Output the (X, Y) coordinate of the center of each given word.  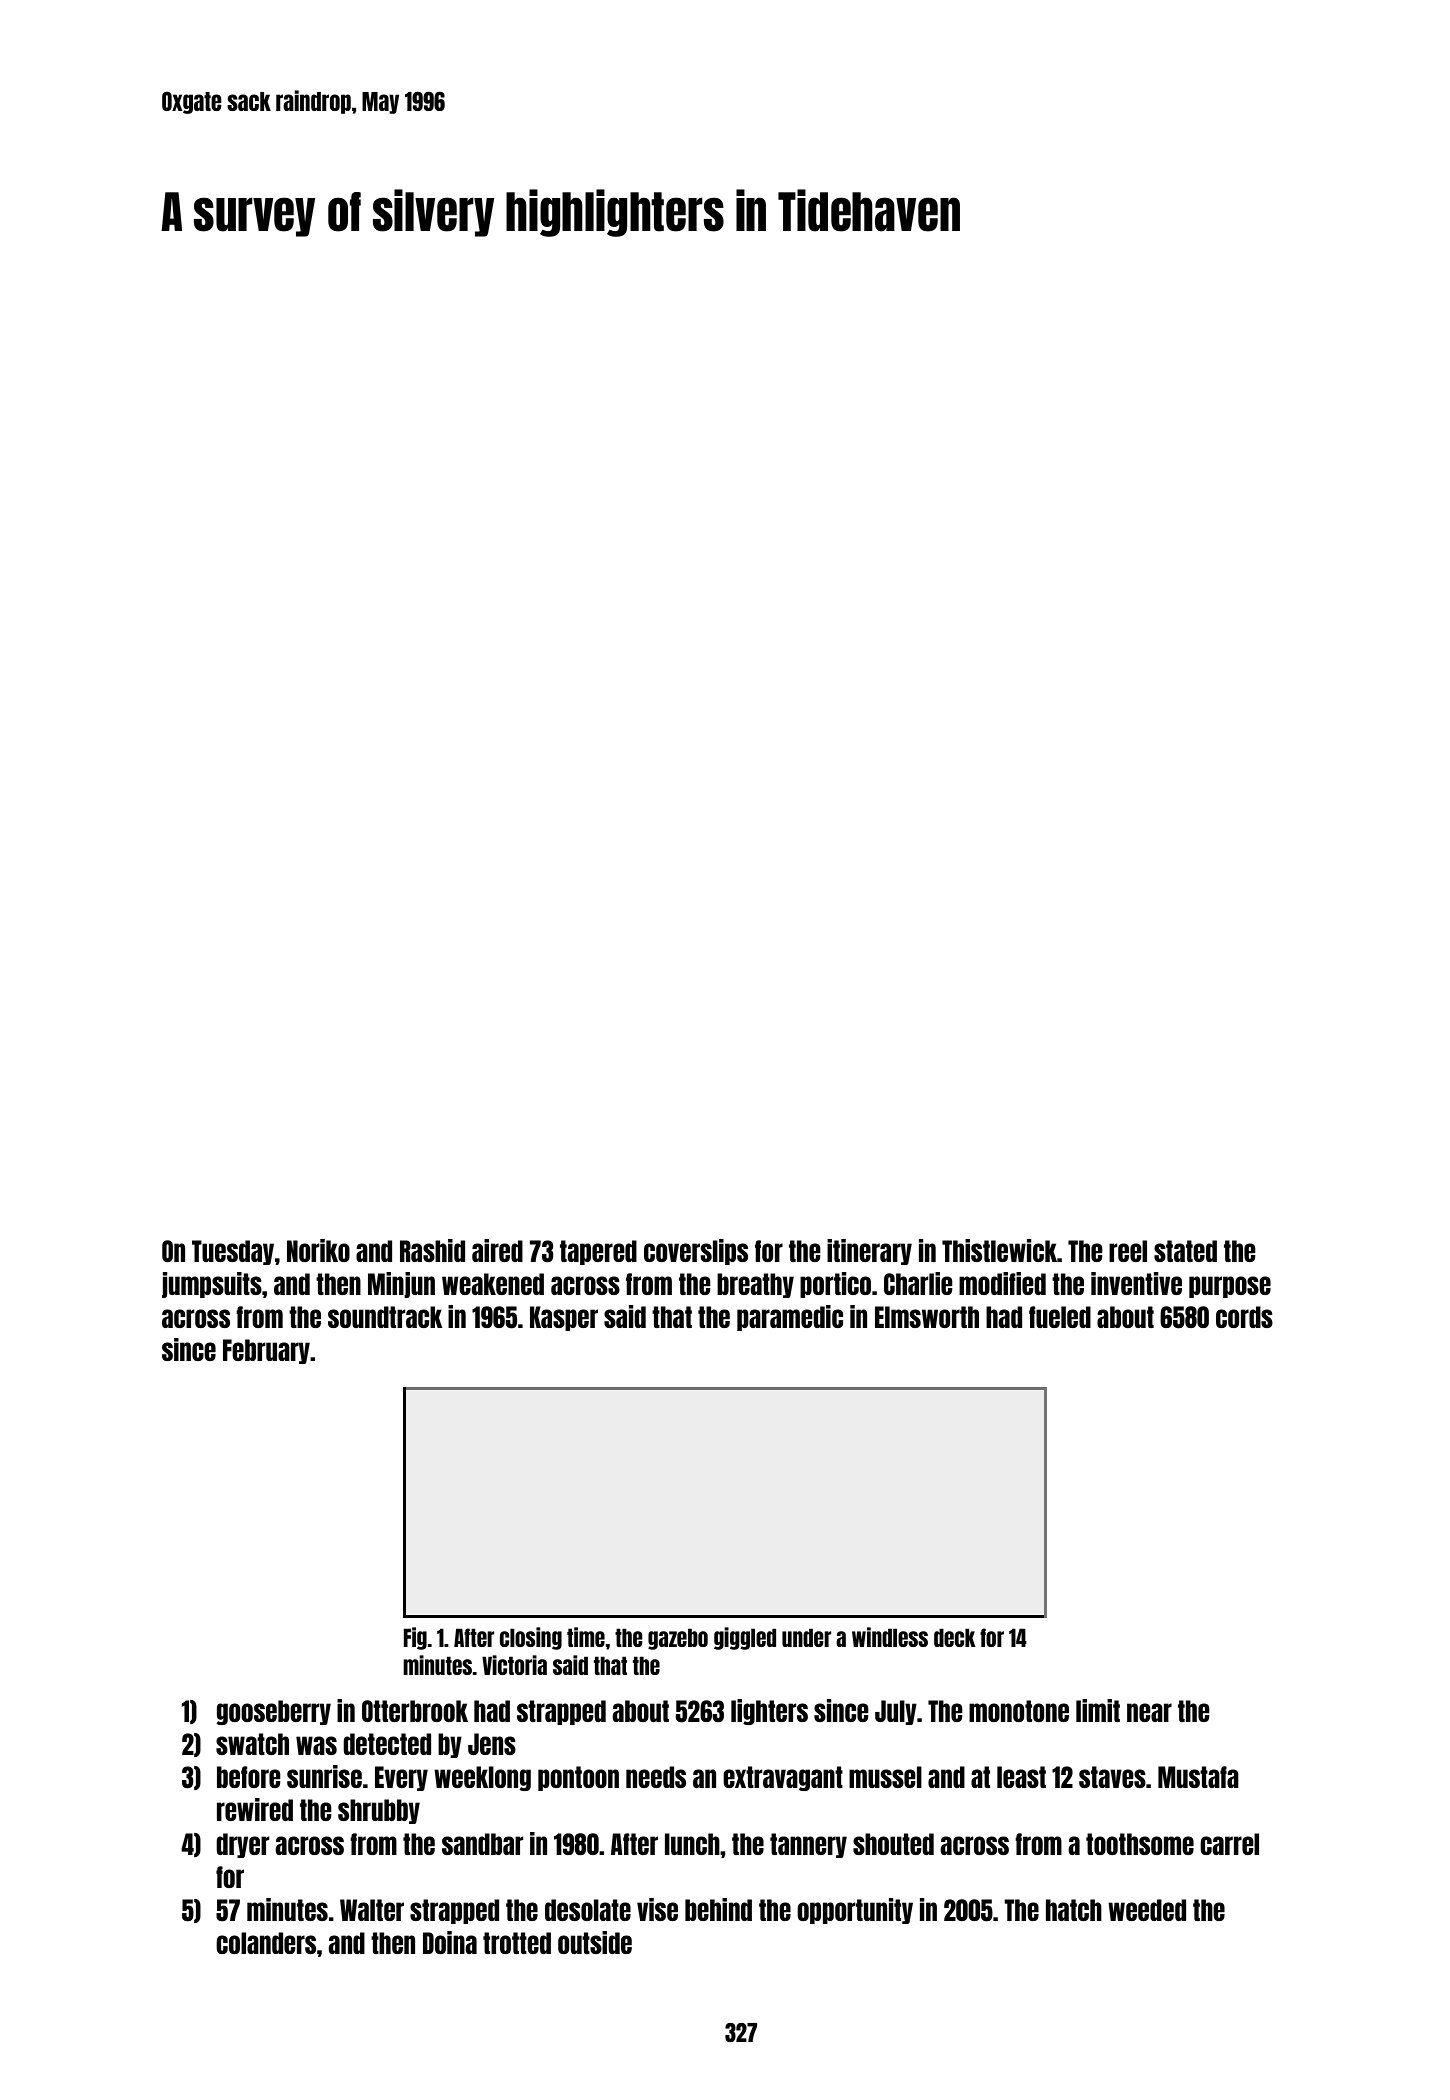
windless (890, 1637)
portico (835, 1285)
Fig (415, 1638)
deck (955, 1637)
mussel (885, 1777)
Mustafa (1198, 1777)
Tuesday (233, 1252)
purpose (1230, 1287)
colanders (266, 1943)
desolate (588, 1910)
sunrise (324, 1776)
